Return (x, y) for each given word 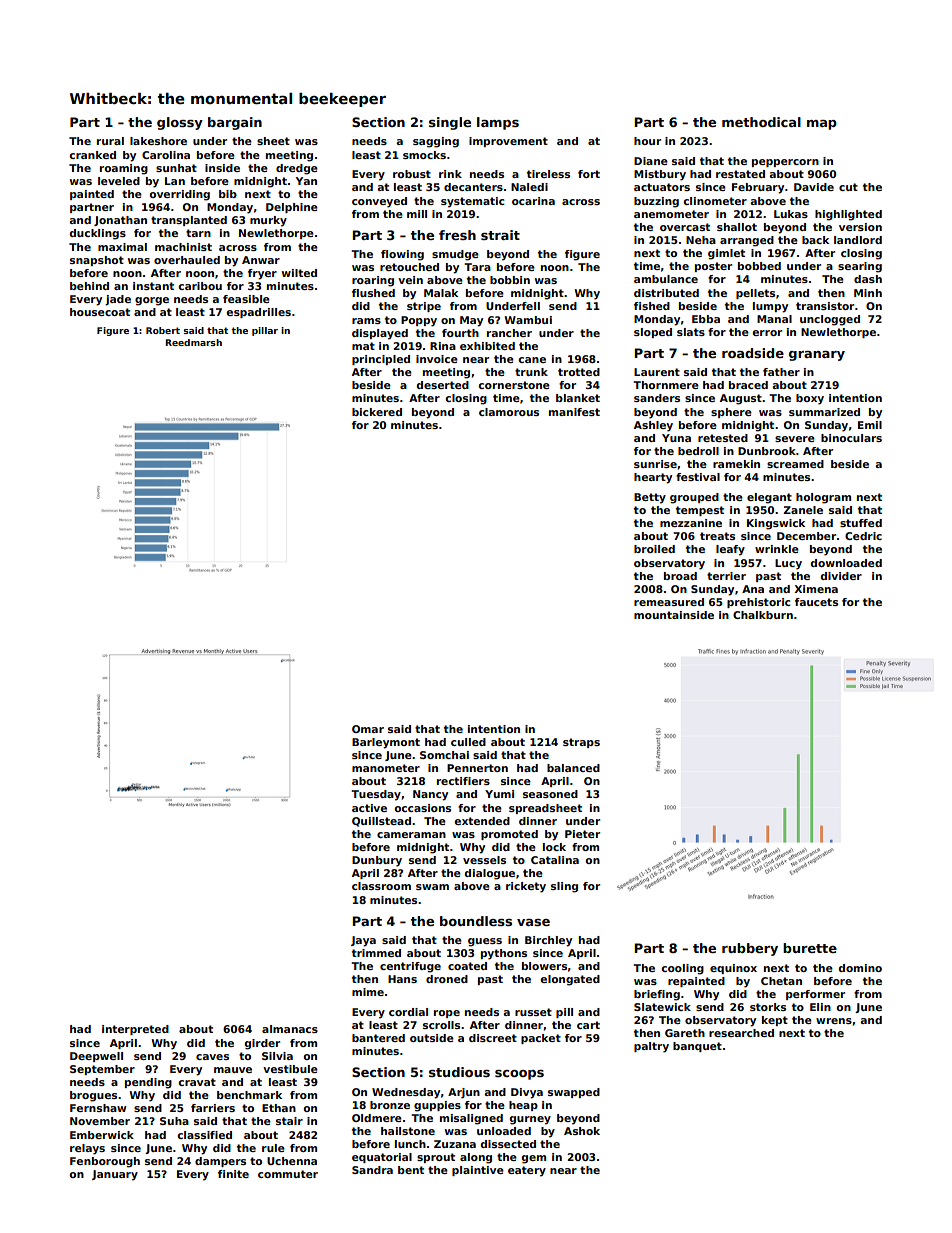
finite (233, 1174)
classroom (381, 886)
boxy (810, 399)
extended (482, 821)
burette (810, 948)
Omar (368, 729)
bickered (377, 412)
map (822, 125)
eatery (527, 1171)
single (450, 123)
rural (110, 141)
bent (411, 1170)
